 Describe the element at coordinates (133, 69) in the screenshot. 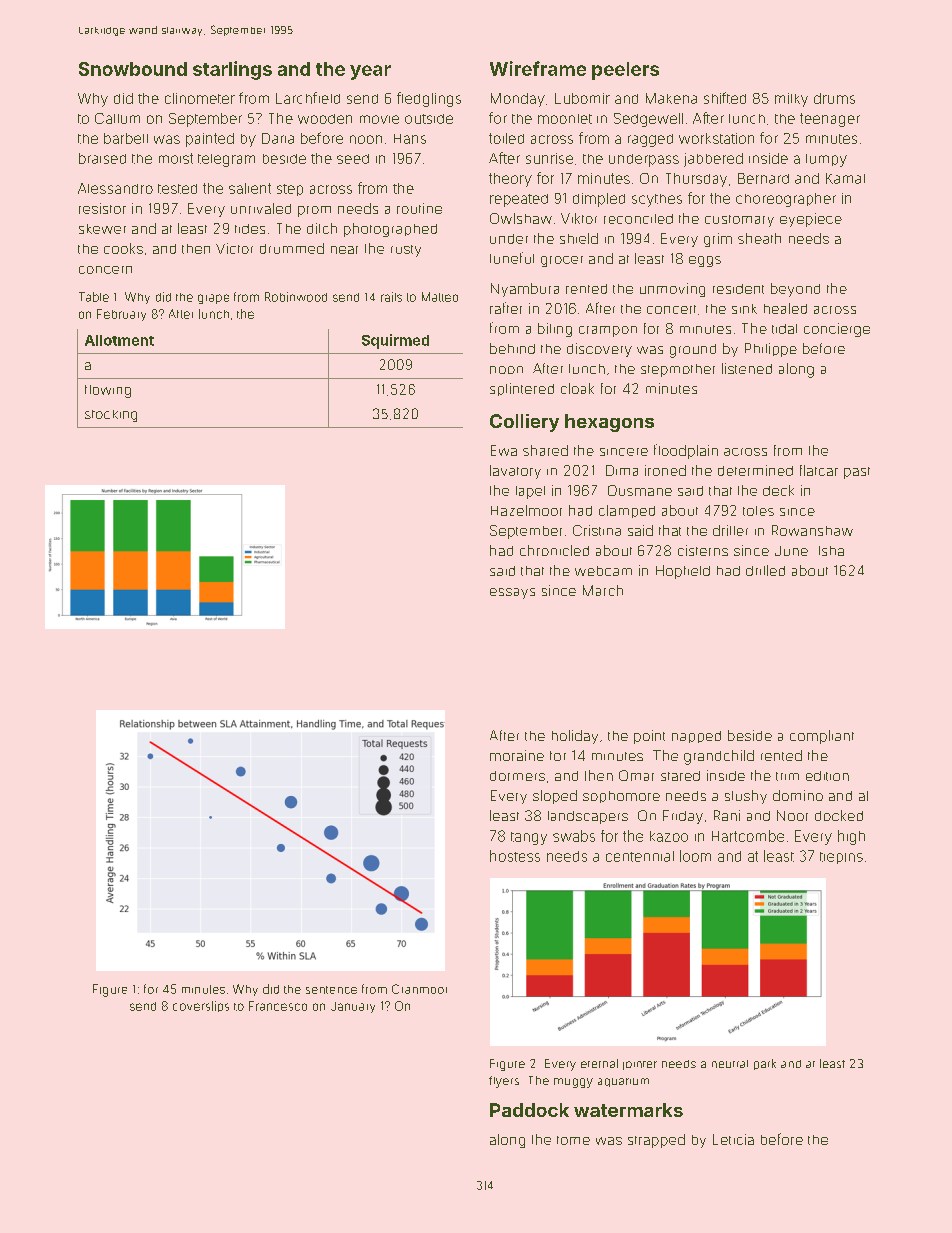

I see `Snowbound` at that location.
